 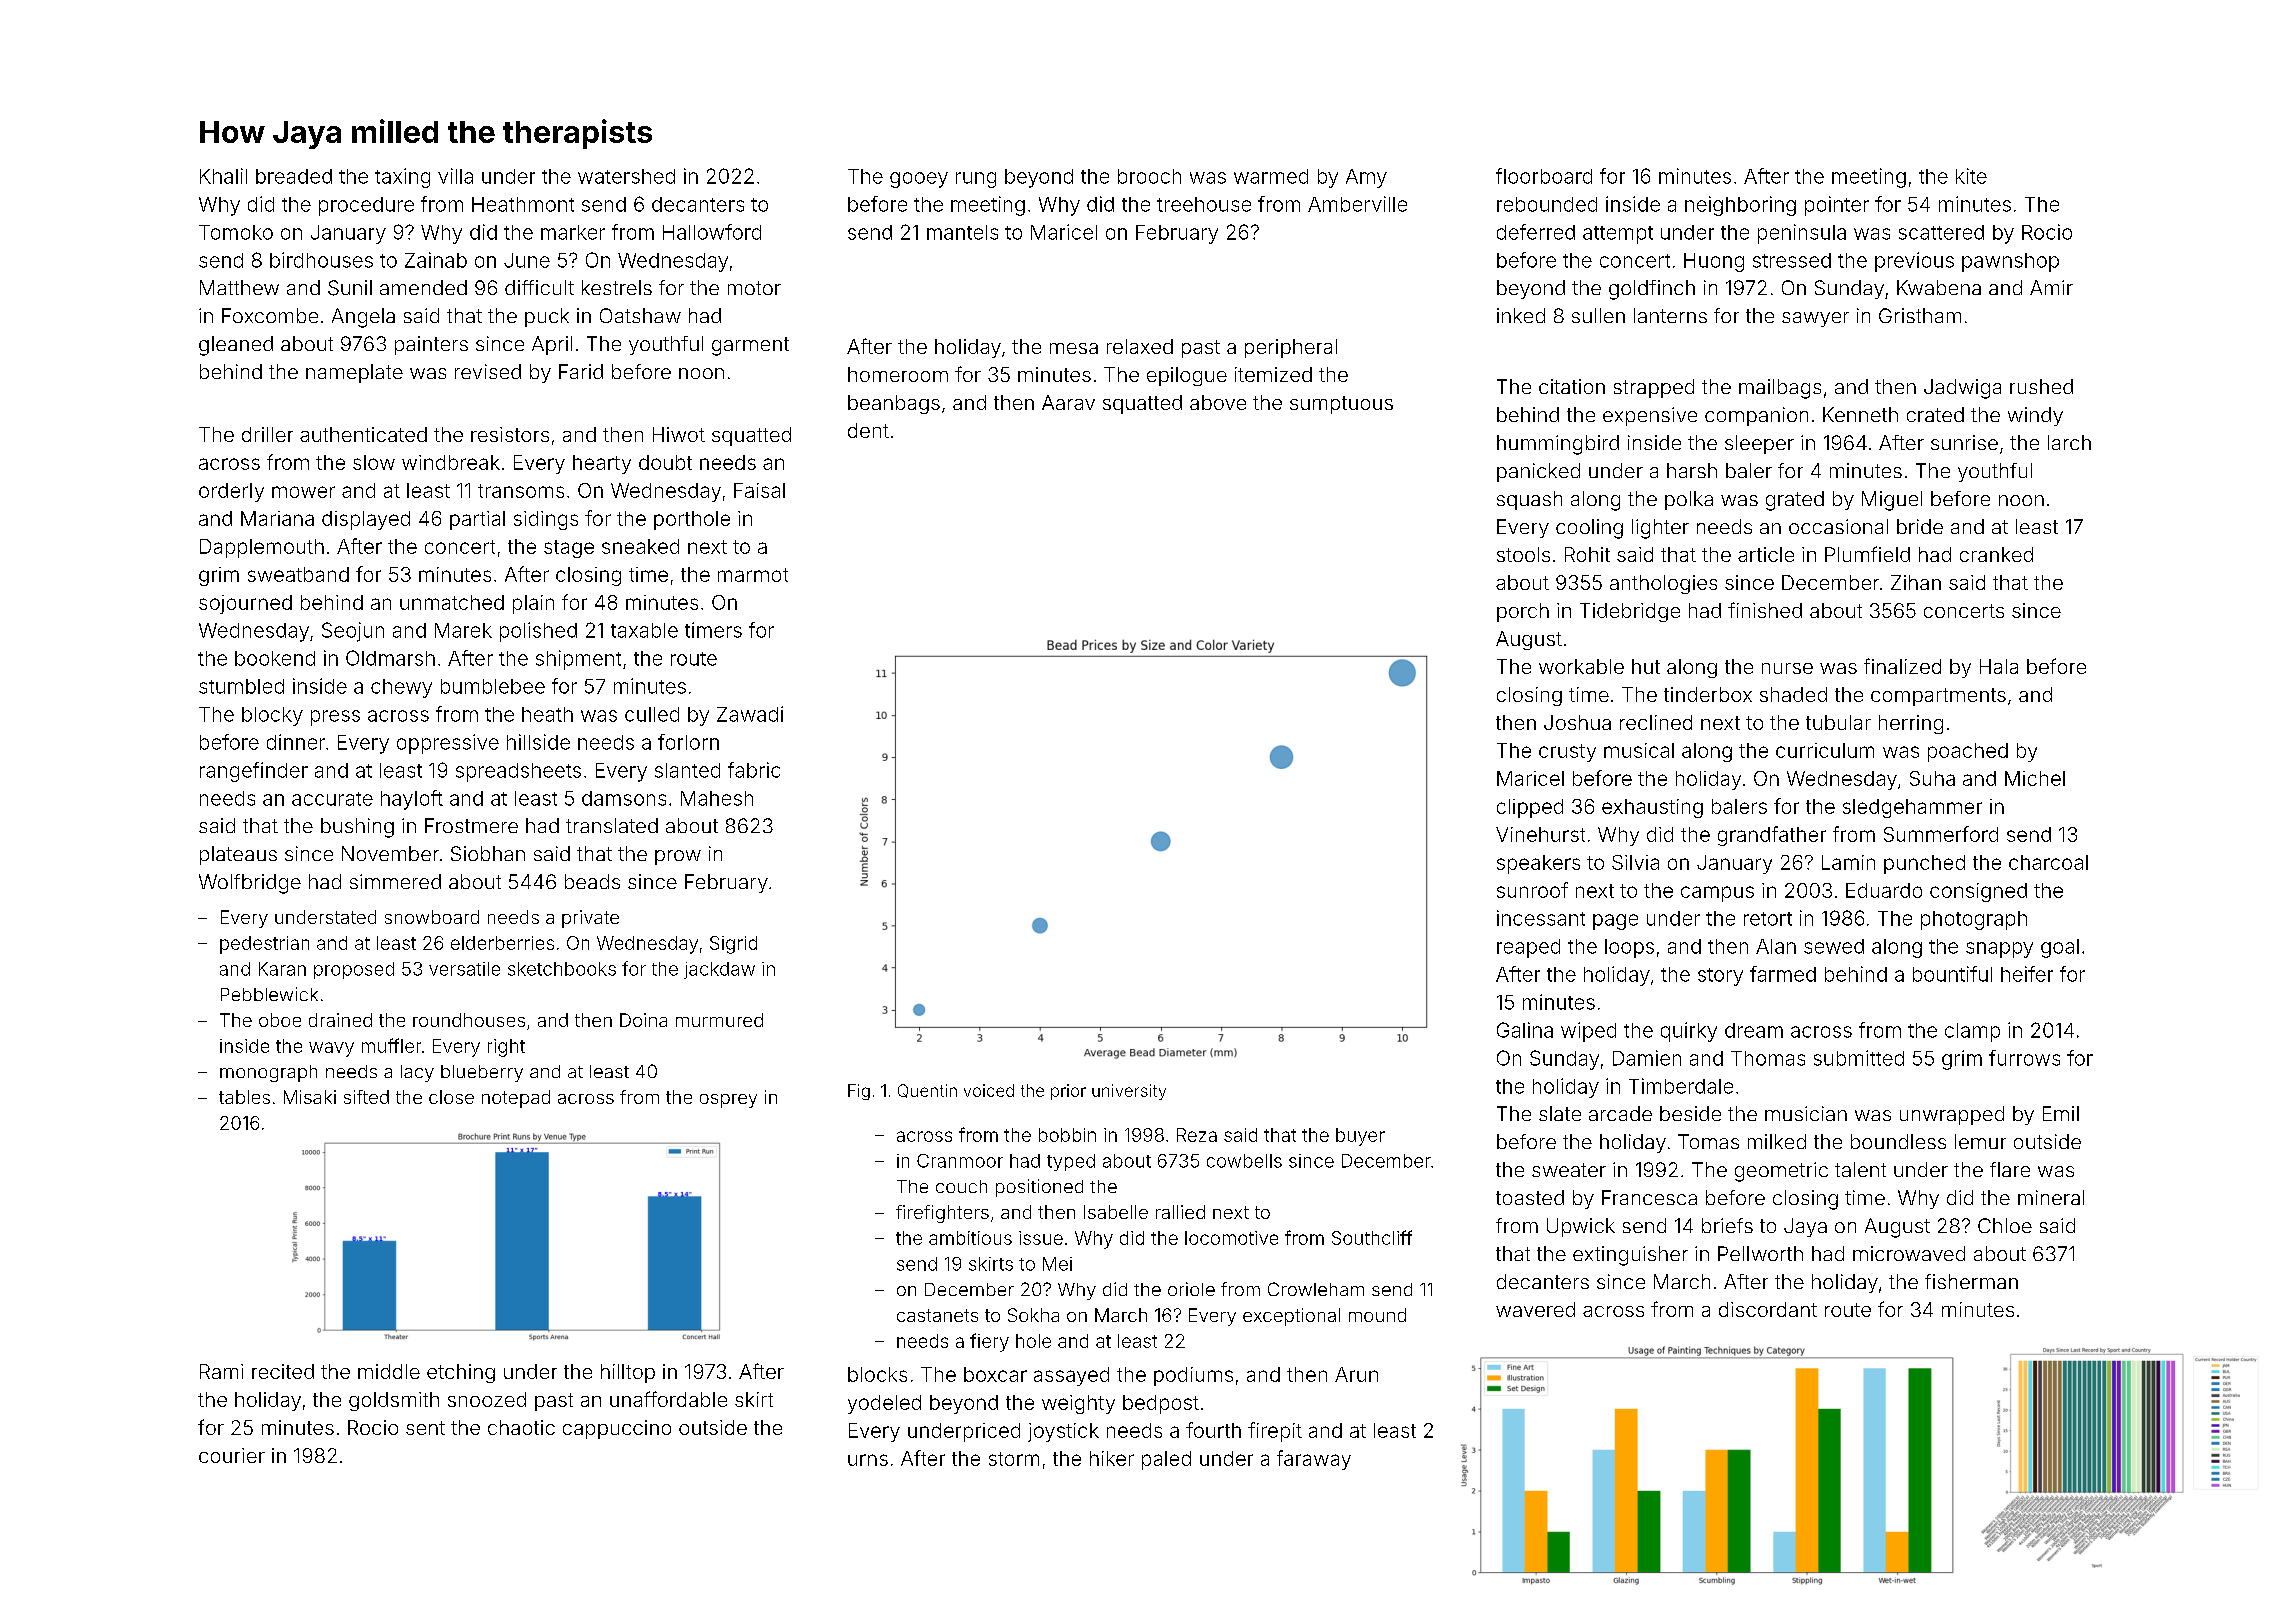 I want to click on Khalil, so click(x=223, y=176).
